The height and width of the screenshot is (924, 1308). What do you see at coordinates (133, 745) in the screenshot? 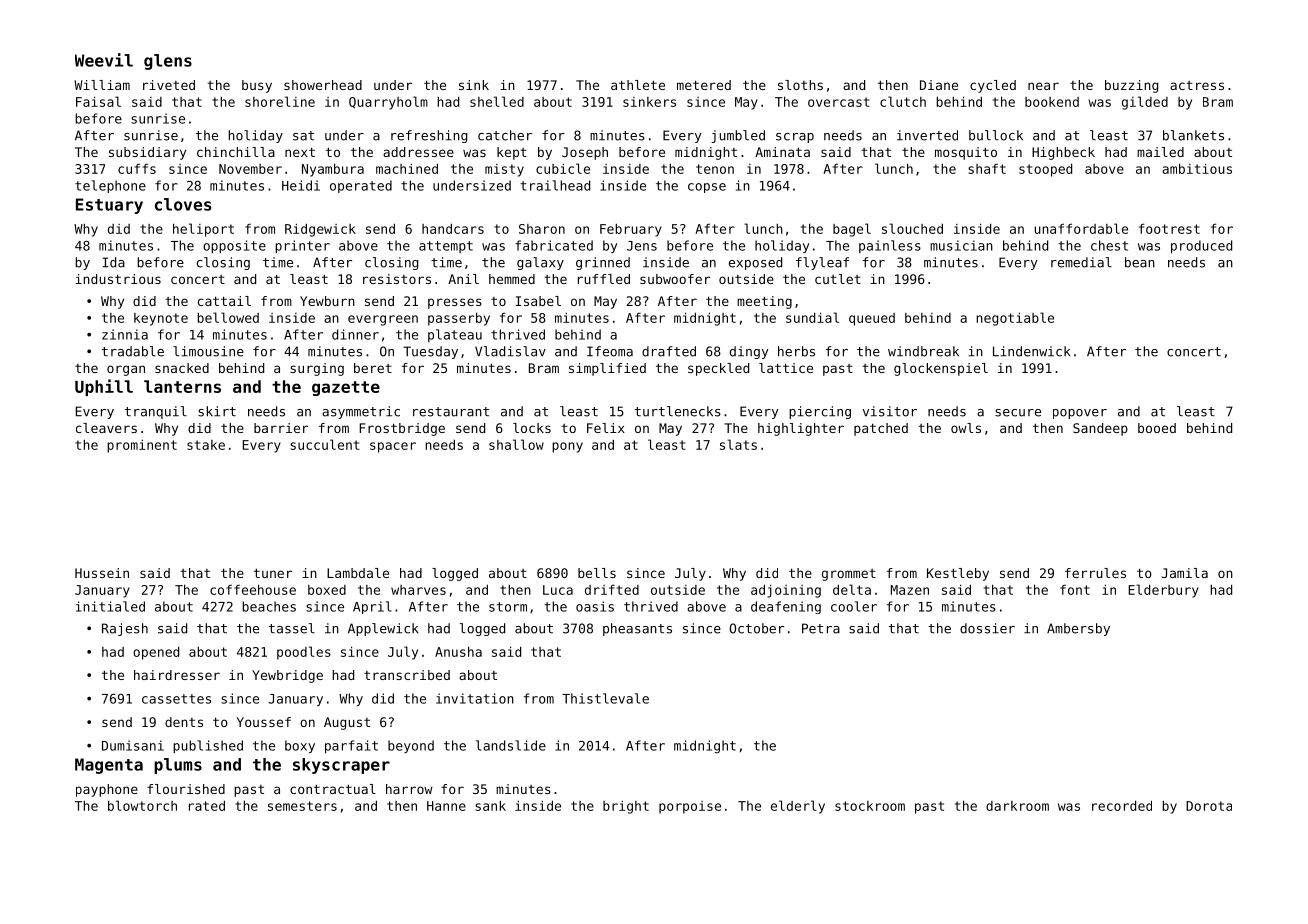
I see `Dumisani` at bounding box center [133, 745].
